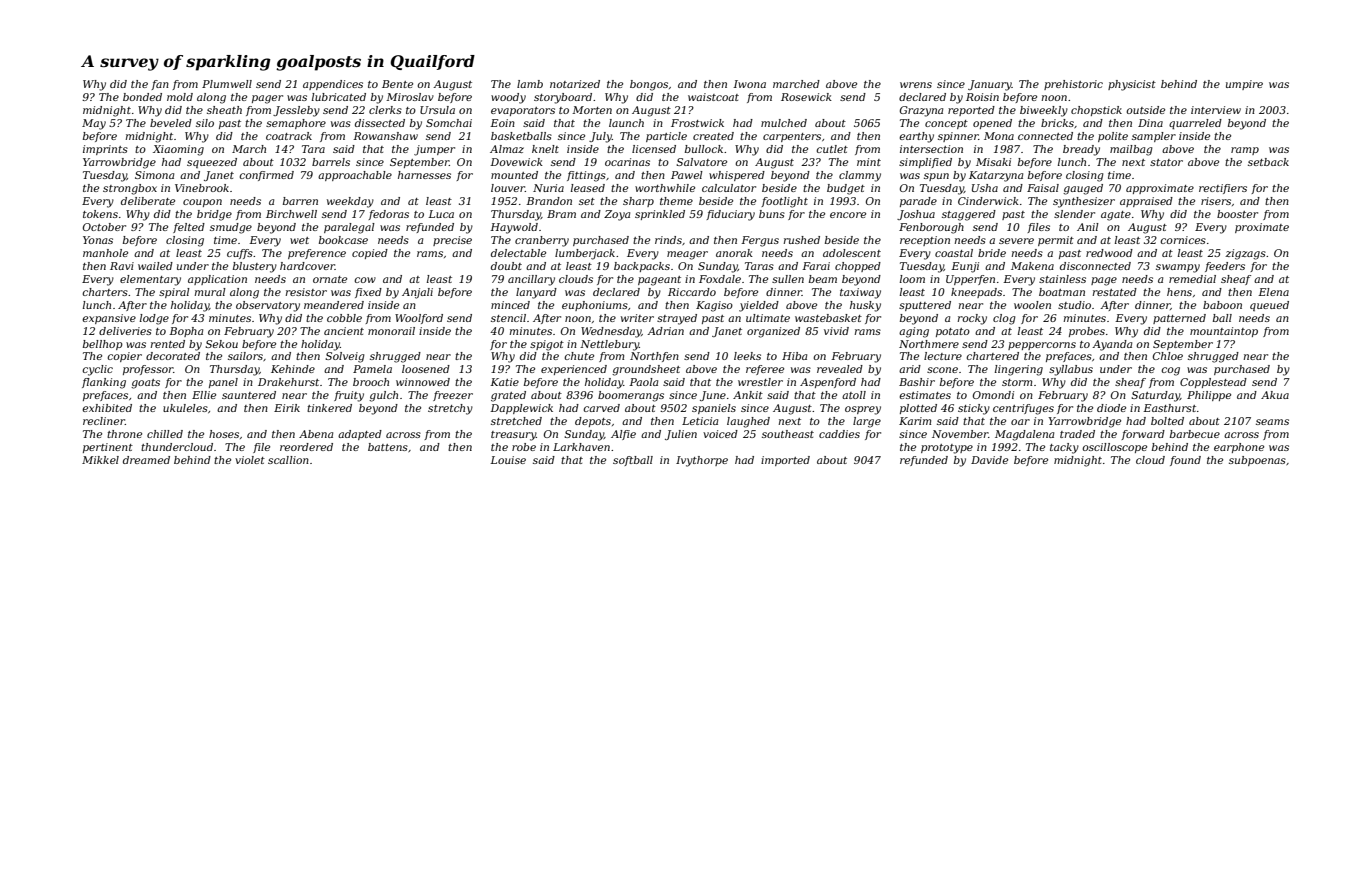 The width and height of the image is (1372, 887). What do you see at coordinates (100, 214) in the image?
I see `tokens` at bounding box center [100, 214].
